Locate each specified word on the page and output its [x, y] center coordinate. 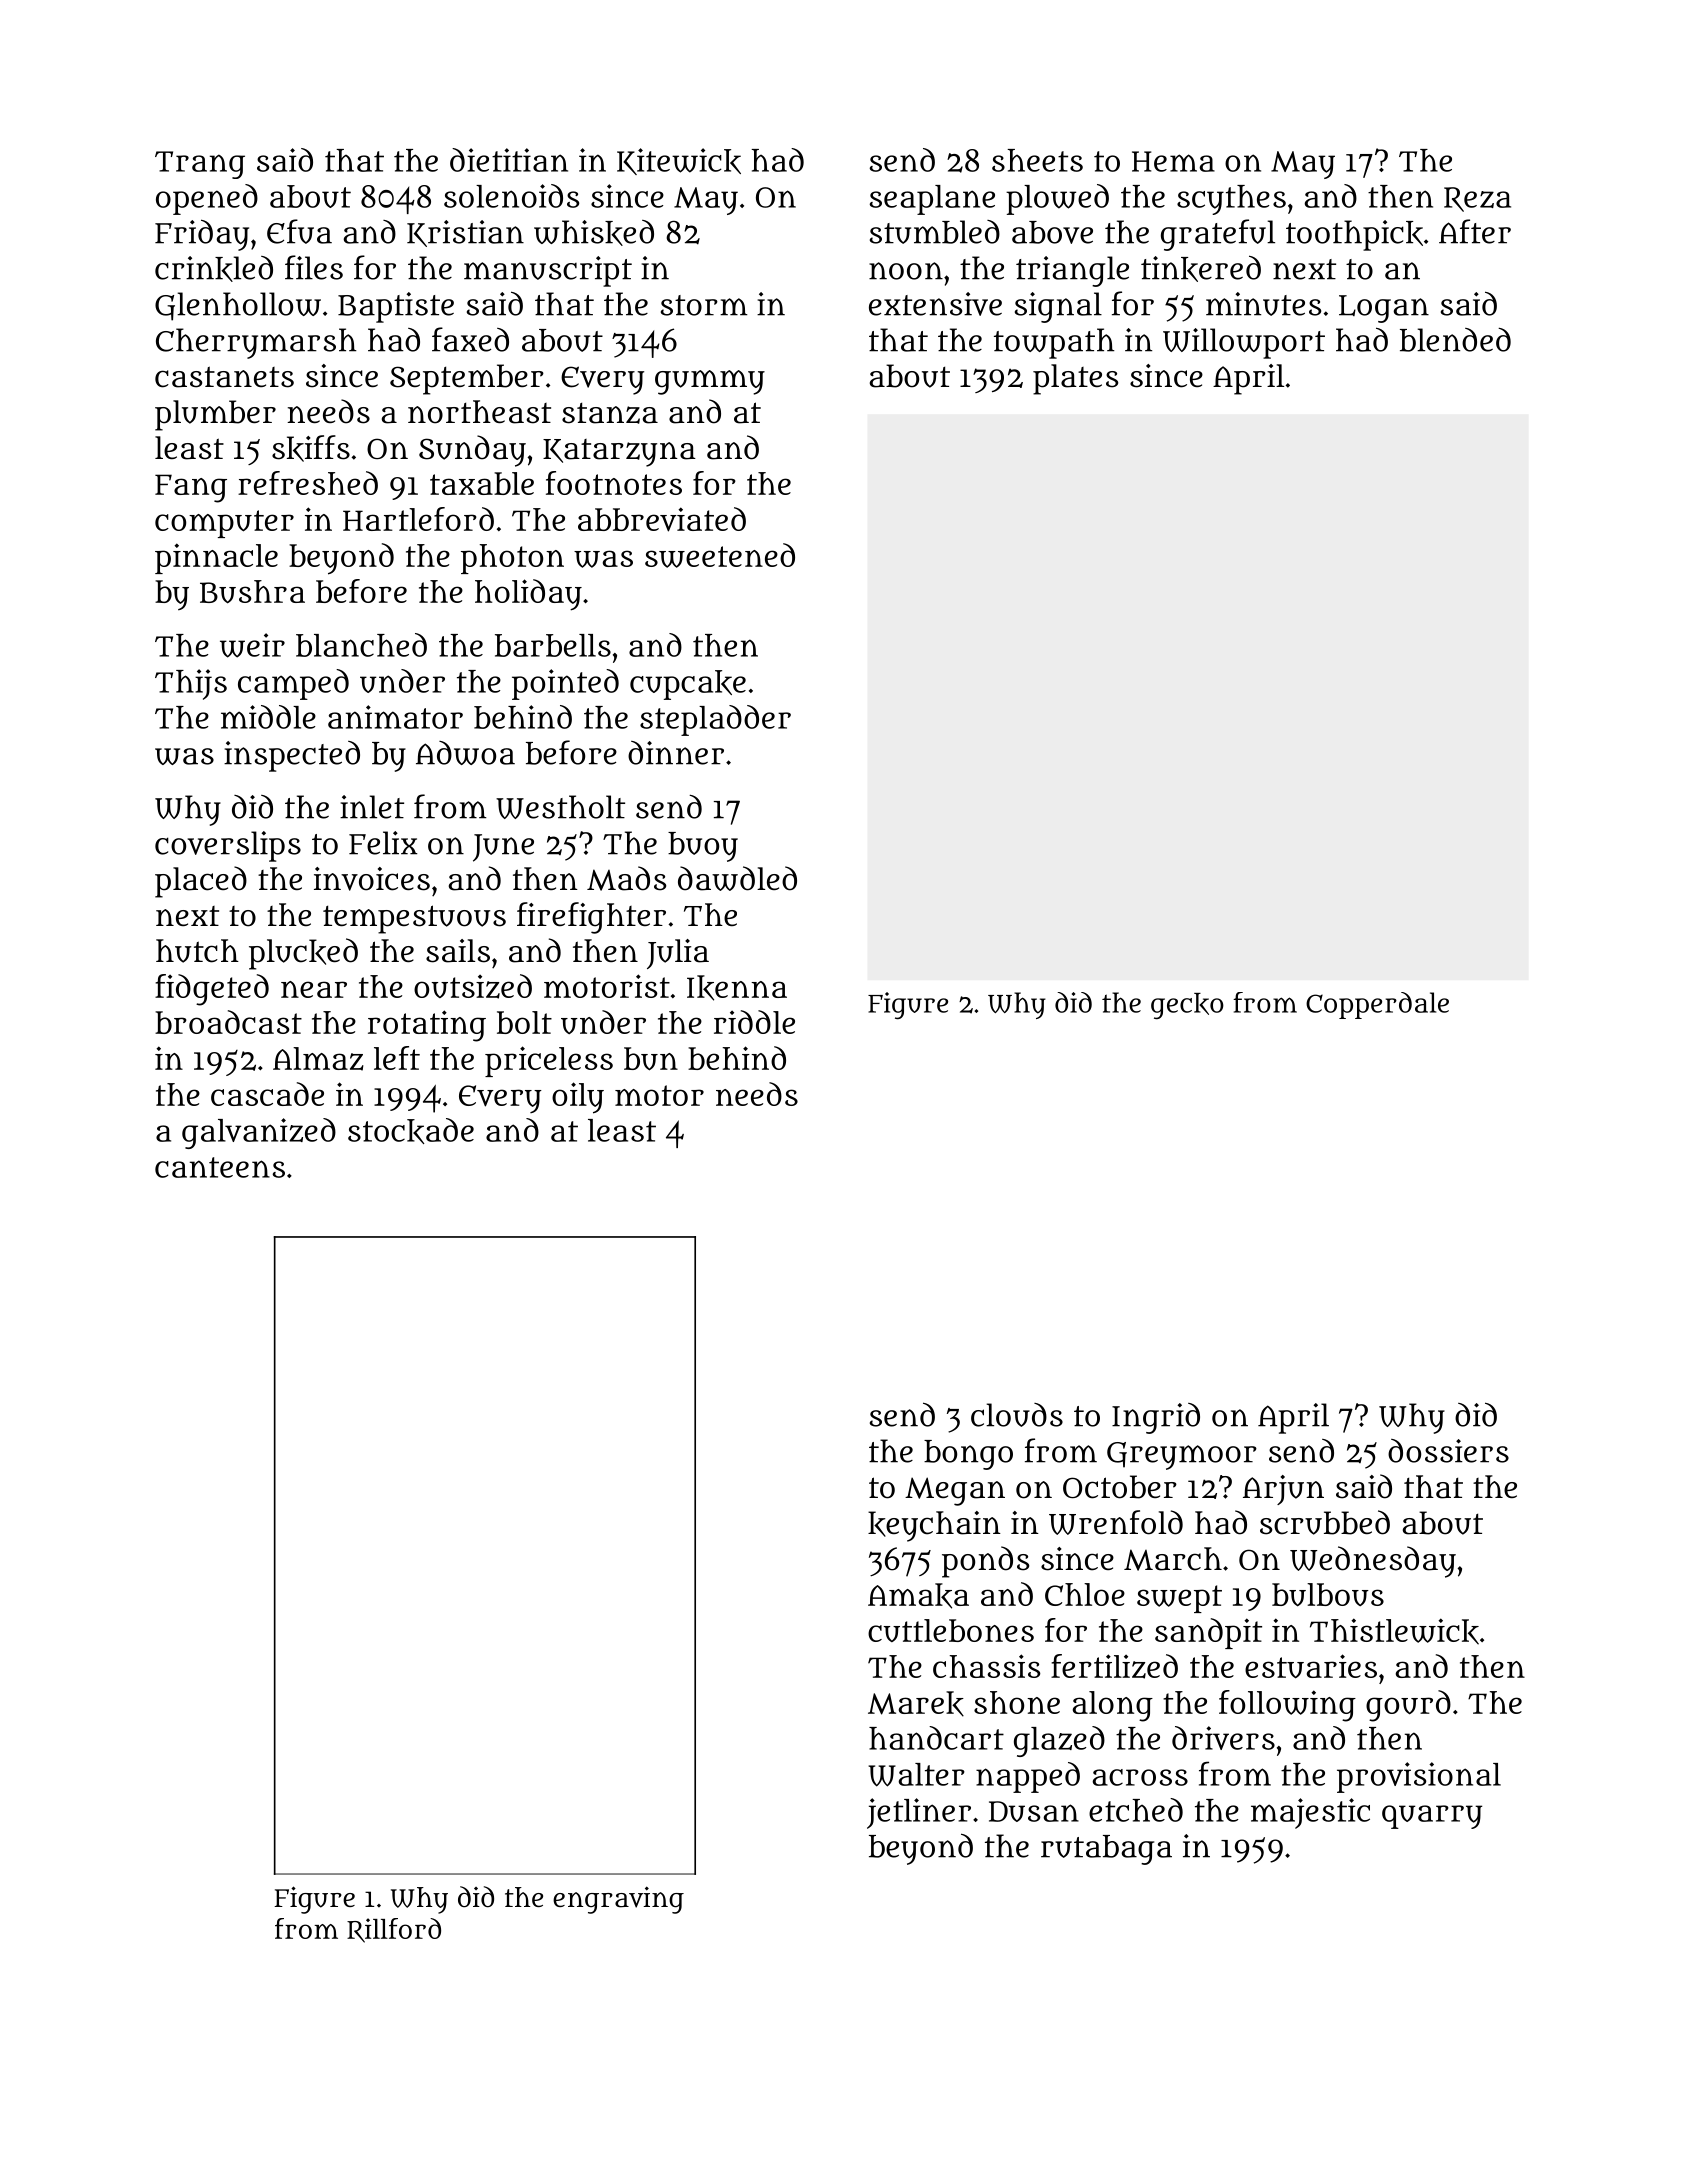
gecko [1187, 1006]
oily [578, 1098]
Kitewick [679, 161]
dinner [676, 753]
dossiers [1448, 1451]
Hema [1173, 161]
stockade [411, 1131]
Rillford [394, 1930]
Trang [200, 165]
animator [395, 717]
